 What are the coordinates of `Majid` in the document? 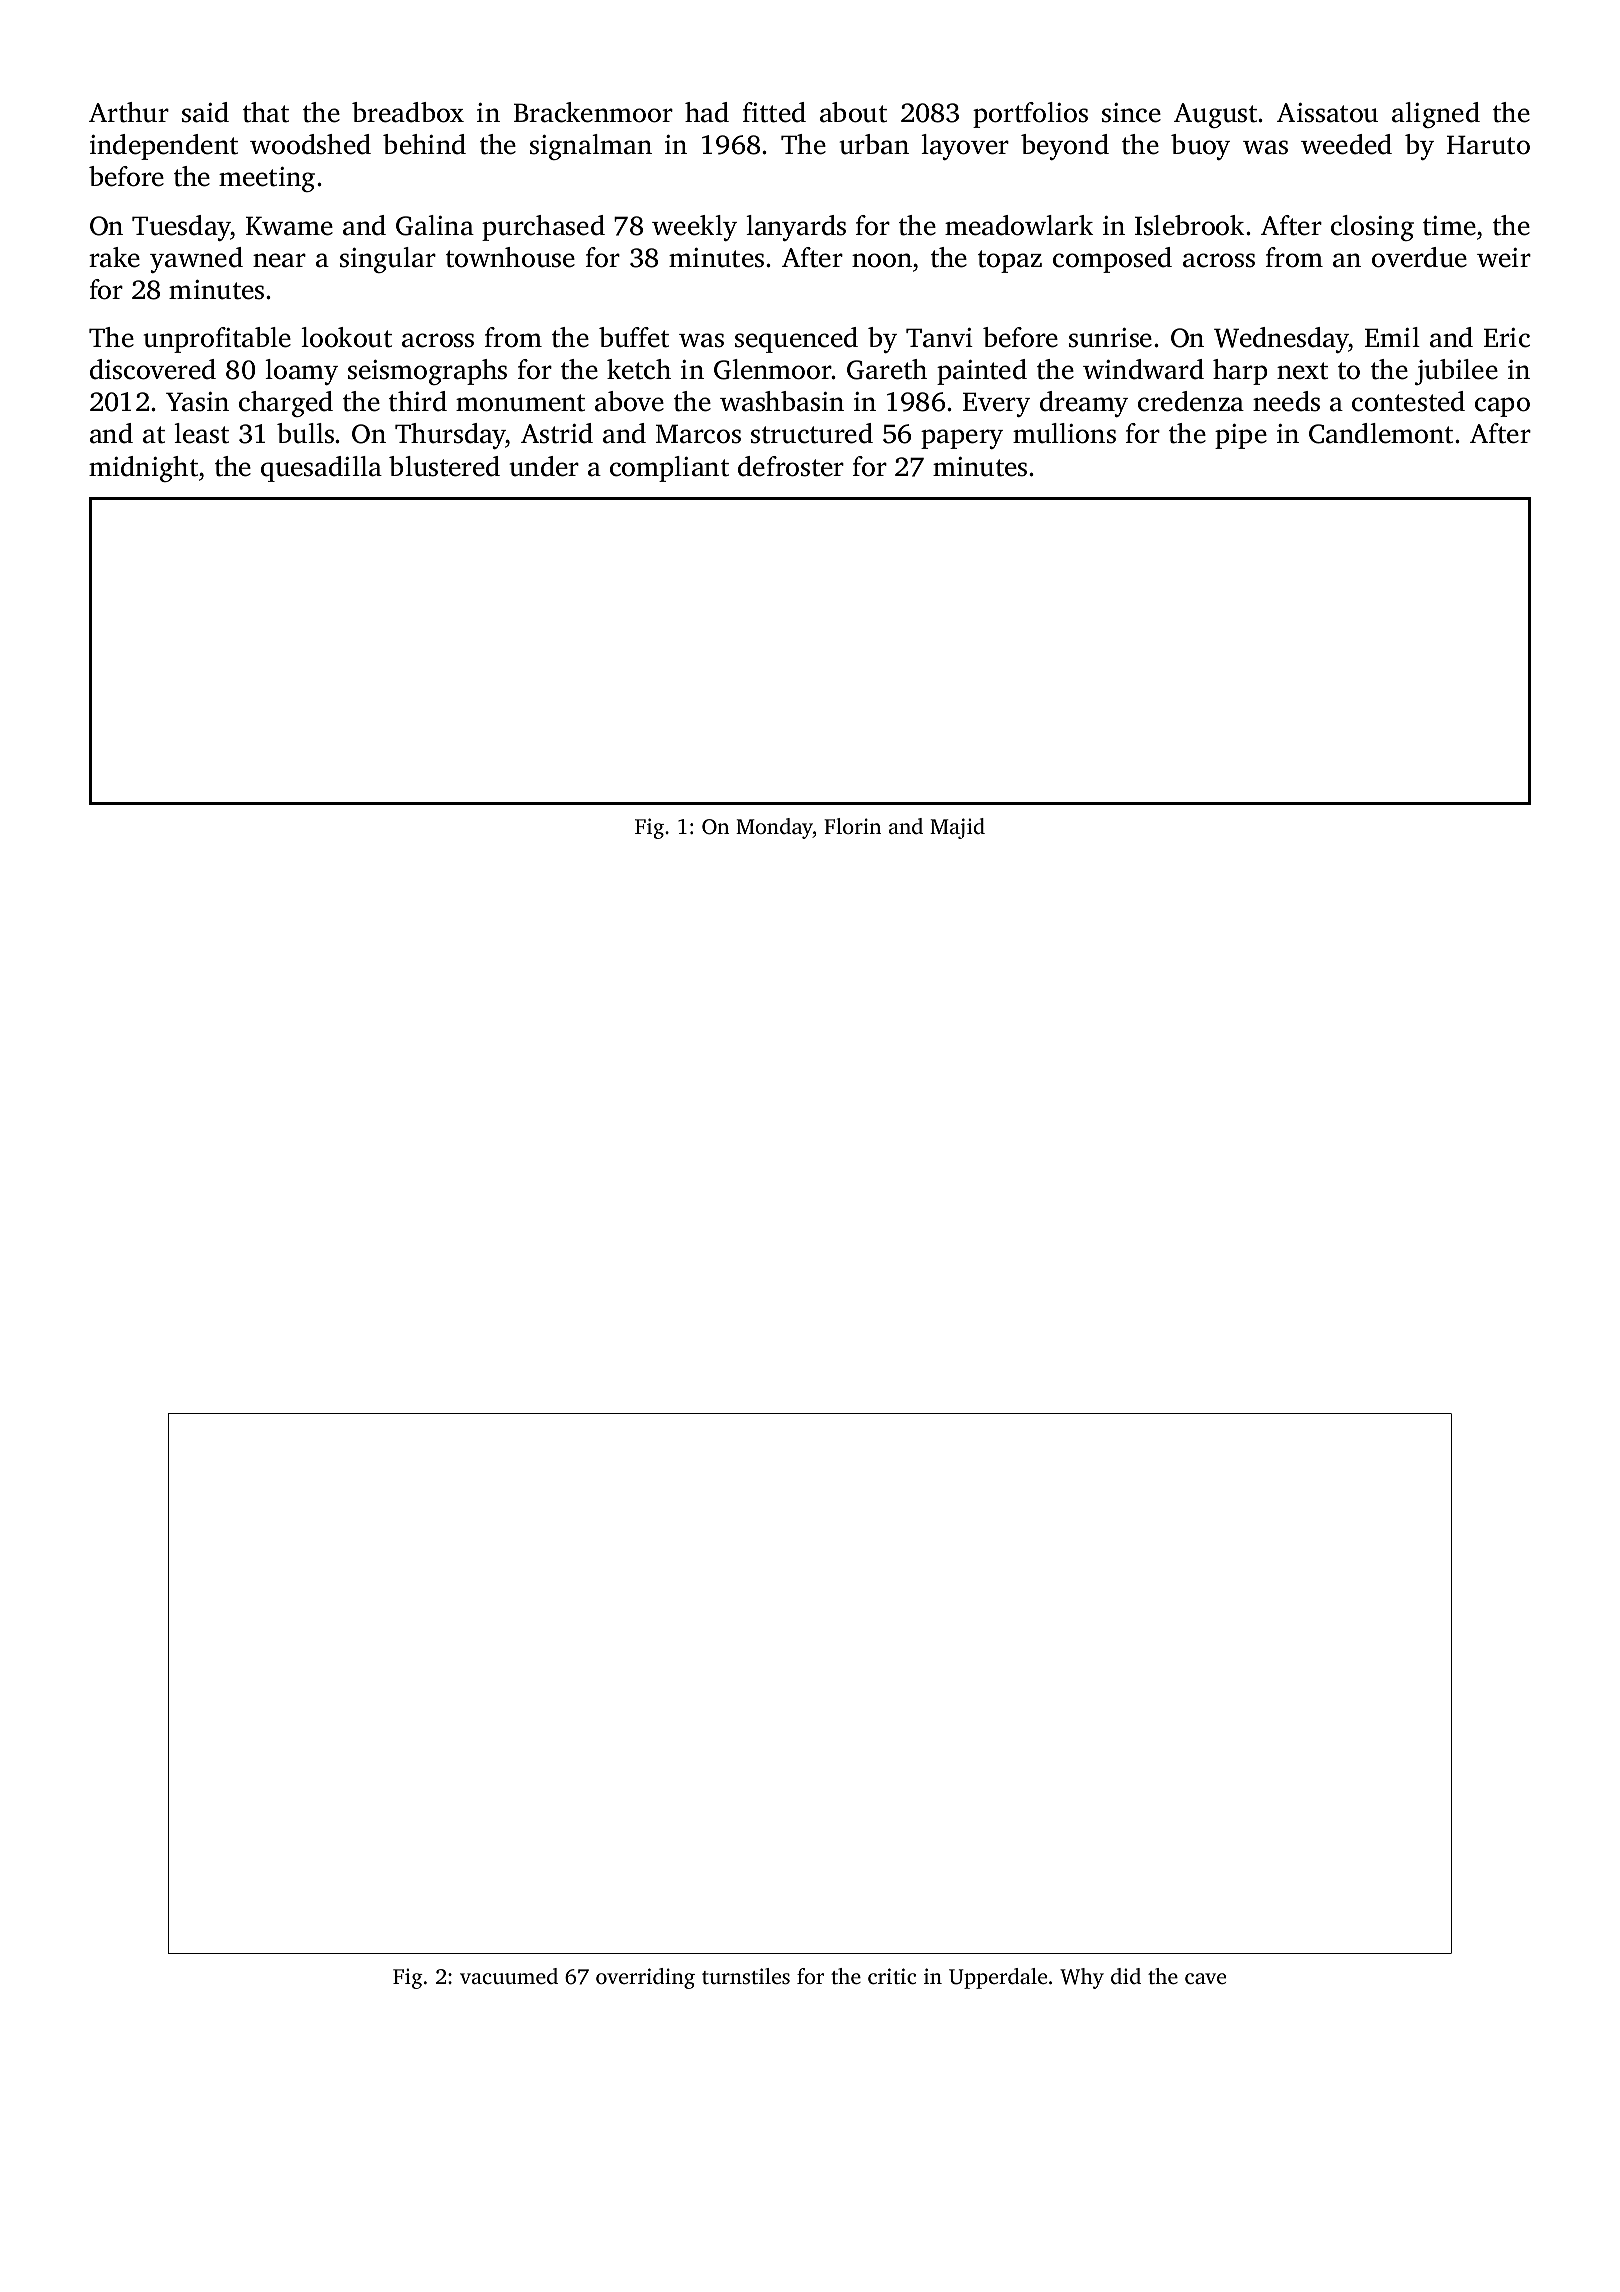 It's located at (957, 828).
